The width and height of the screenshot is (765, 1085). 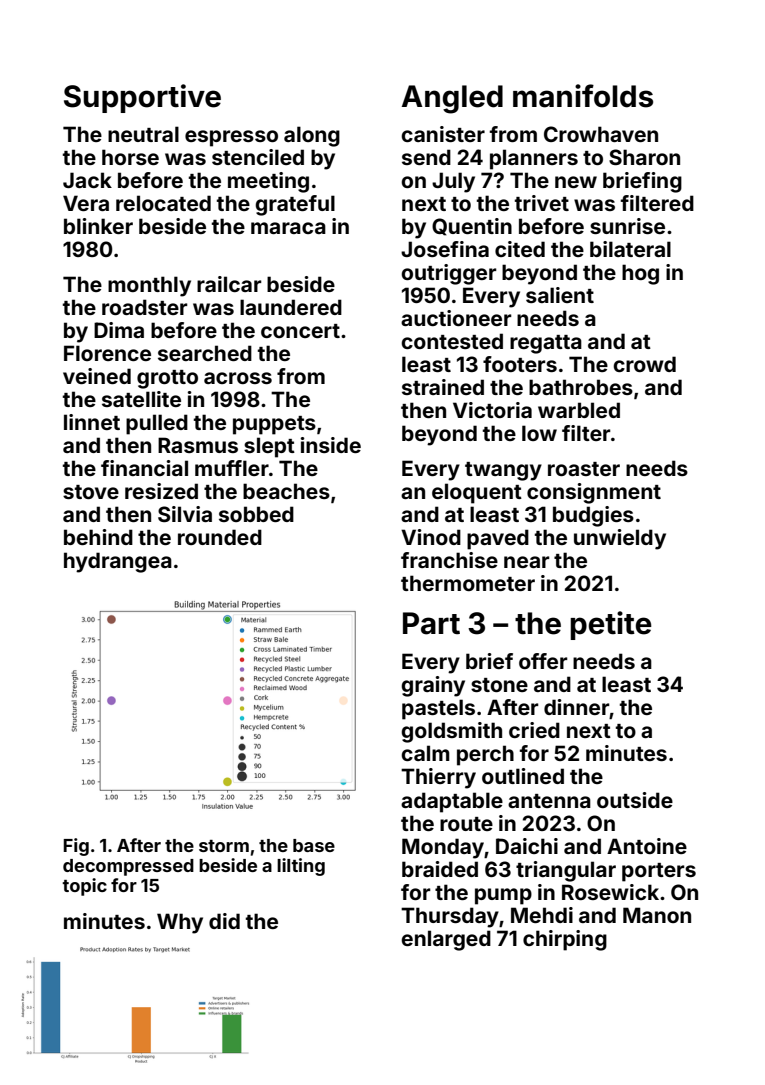 What do you see at coordinates (119, 330) in the screenshot?
I see `Dima` at bounding box center [119, 330].
